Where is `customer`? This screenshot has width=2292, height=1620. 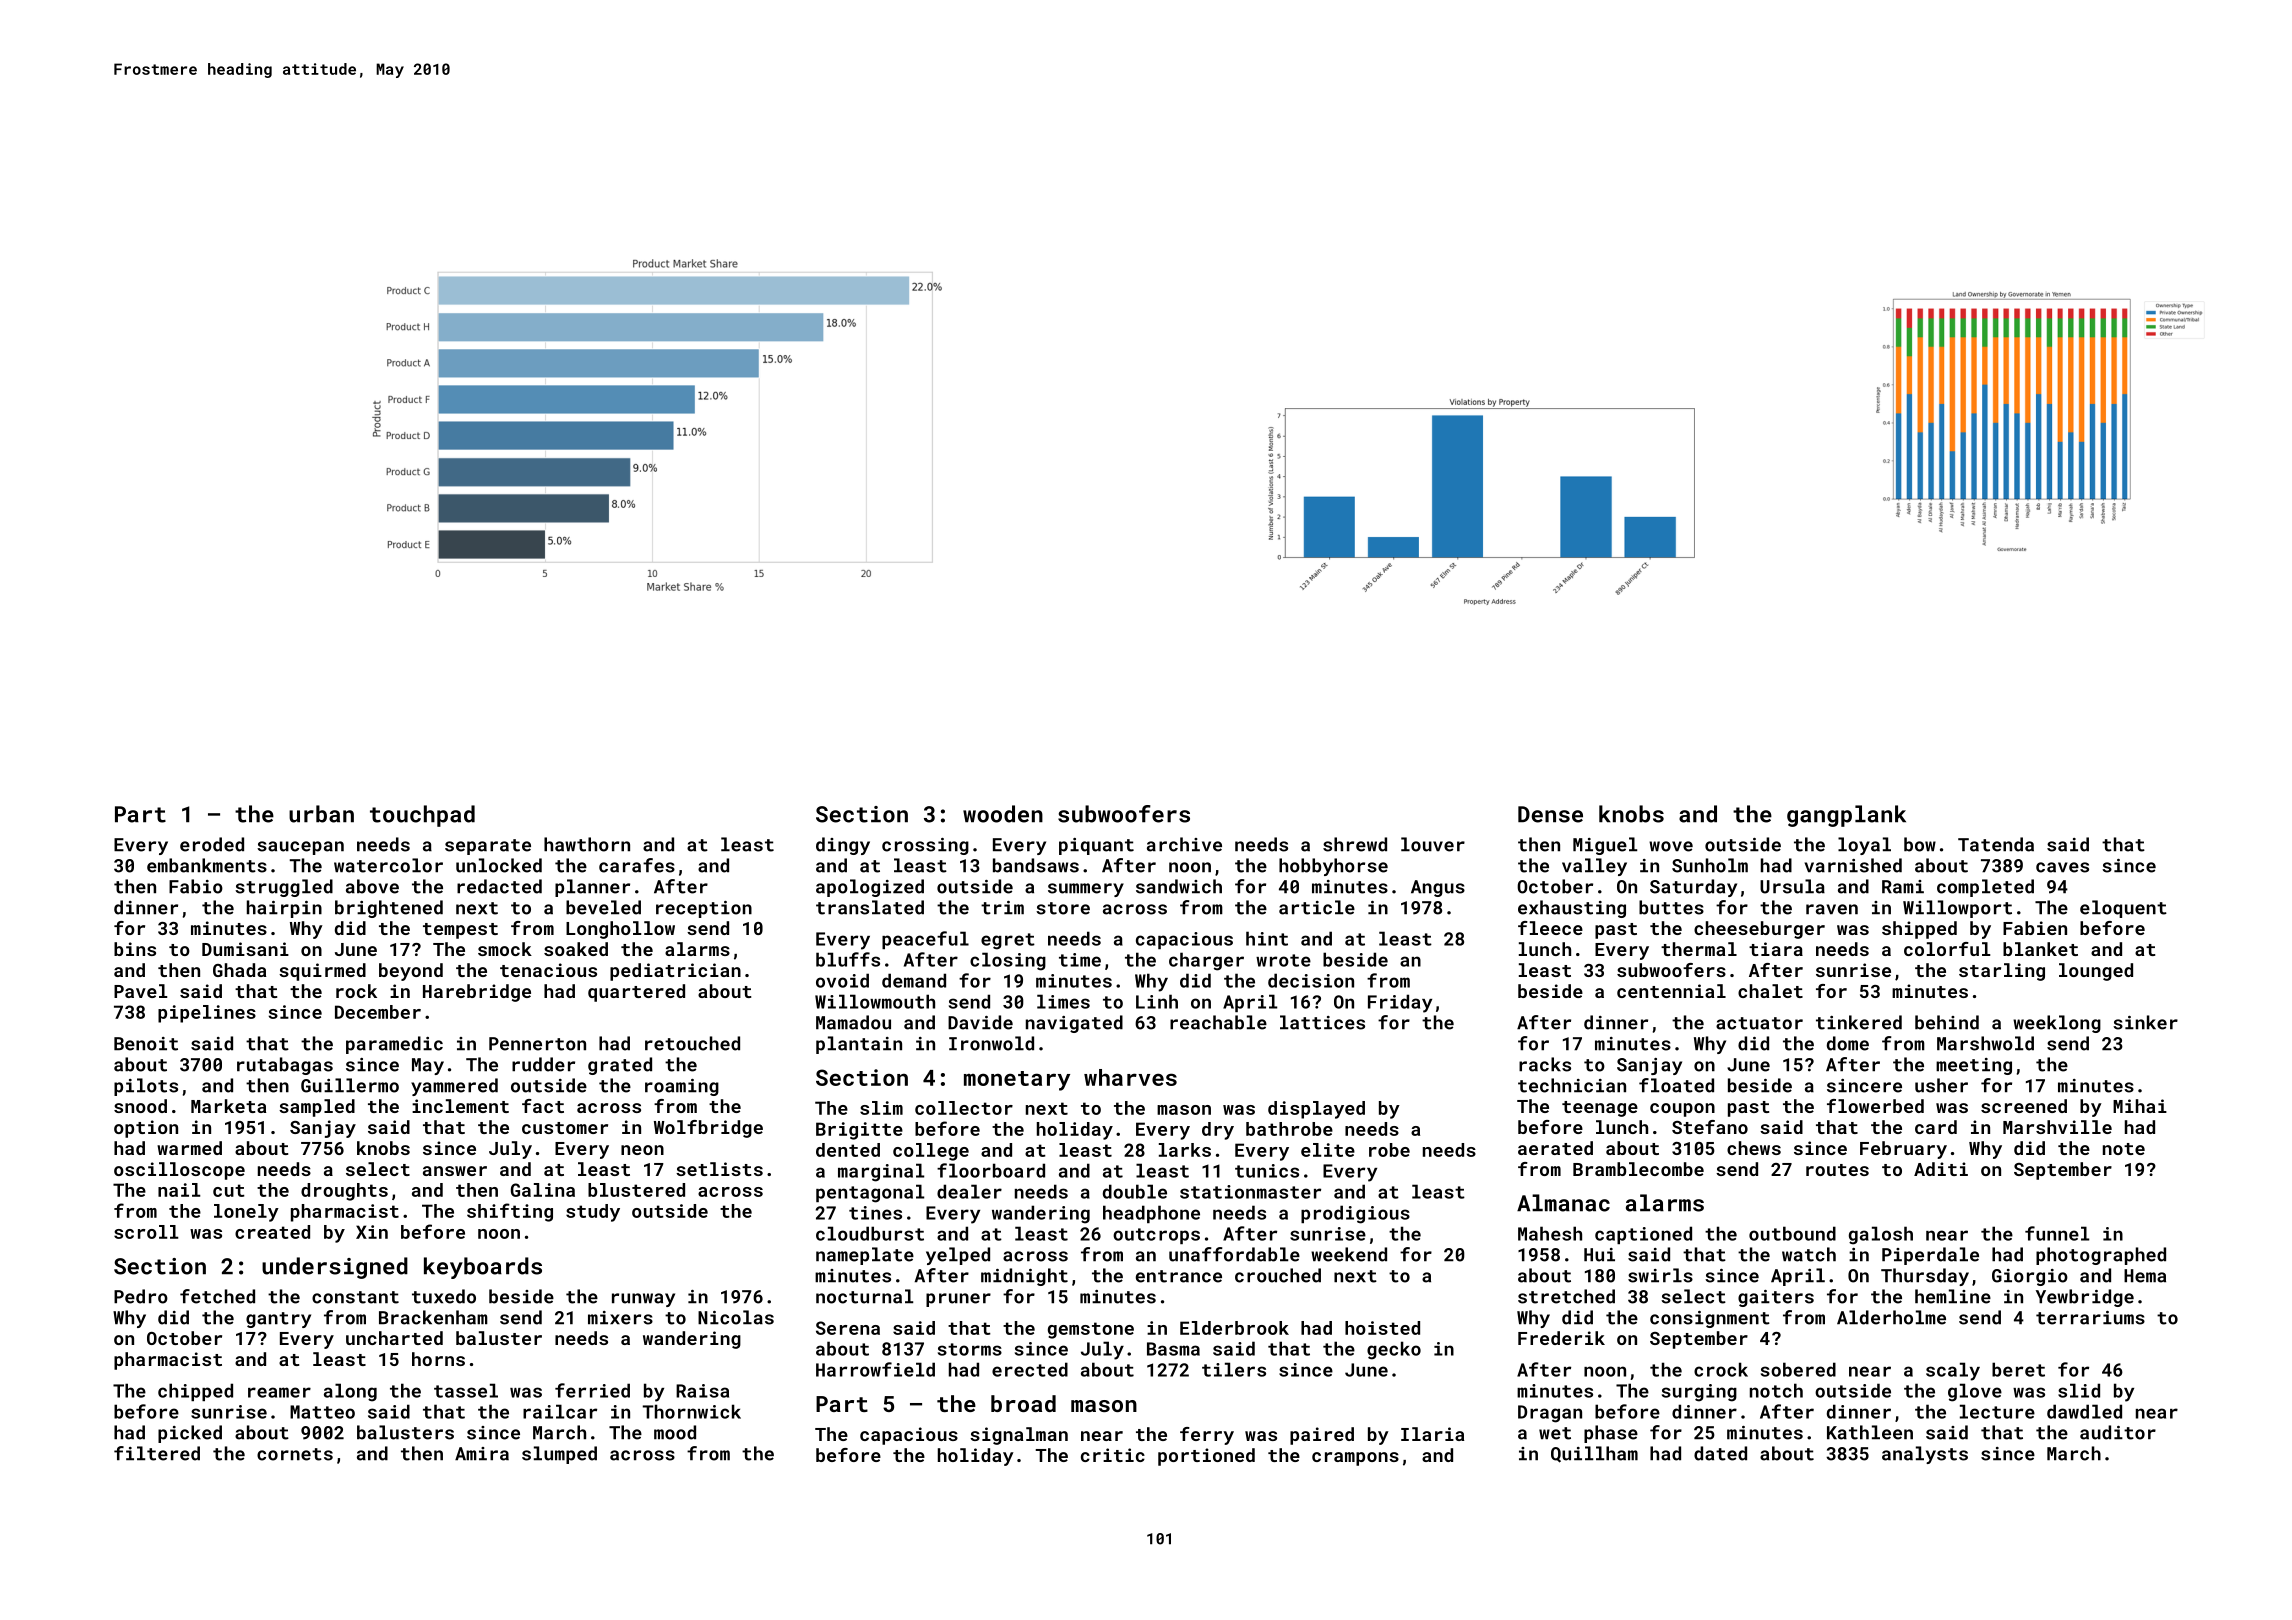
customer is located at coordinates (565, 1128).
